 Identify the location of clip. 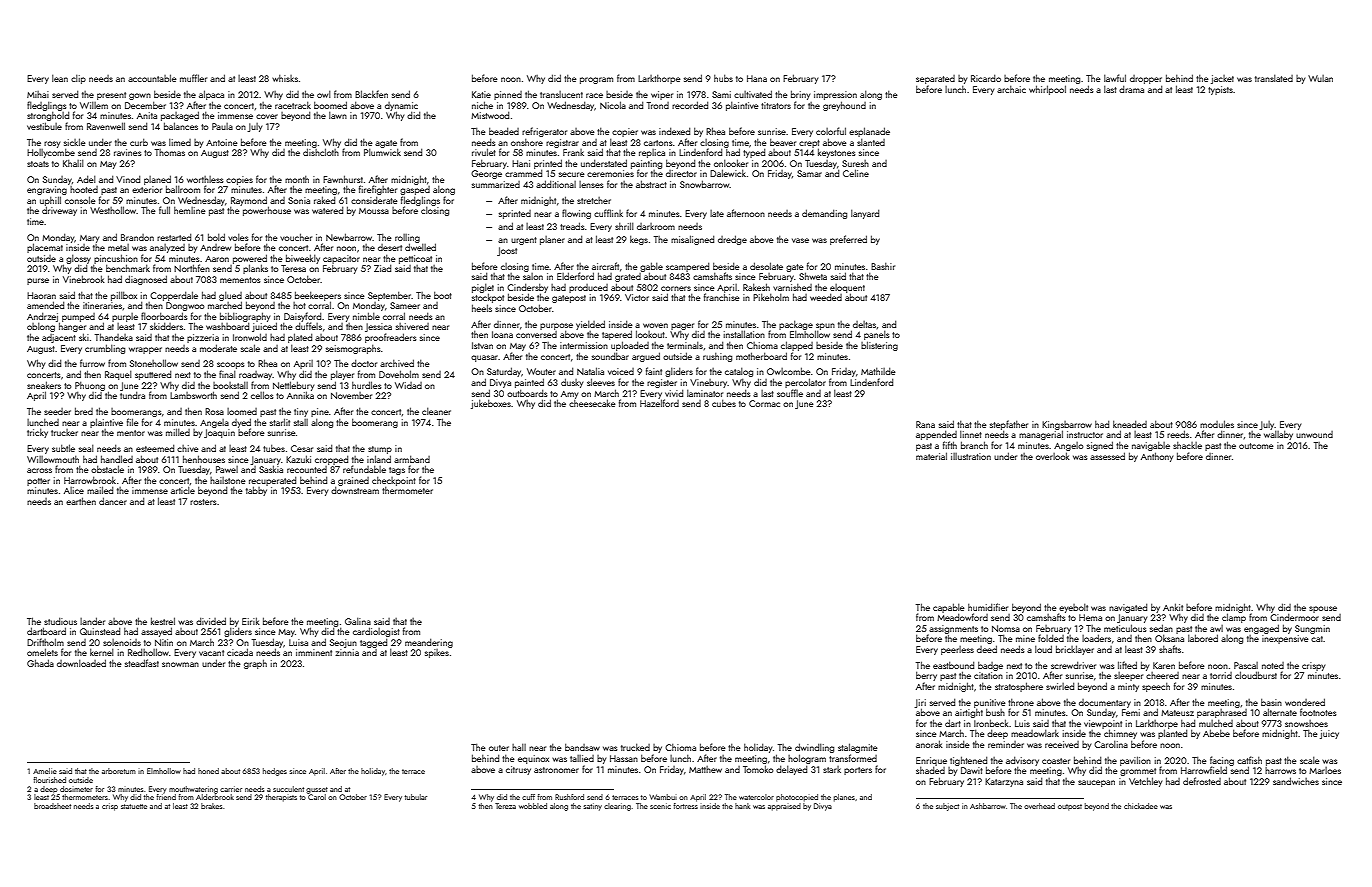
(78, 79).
